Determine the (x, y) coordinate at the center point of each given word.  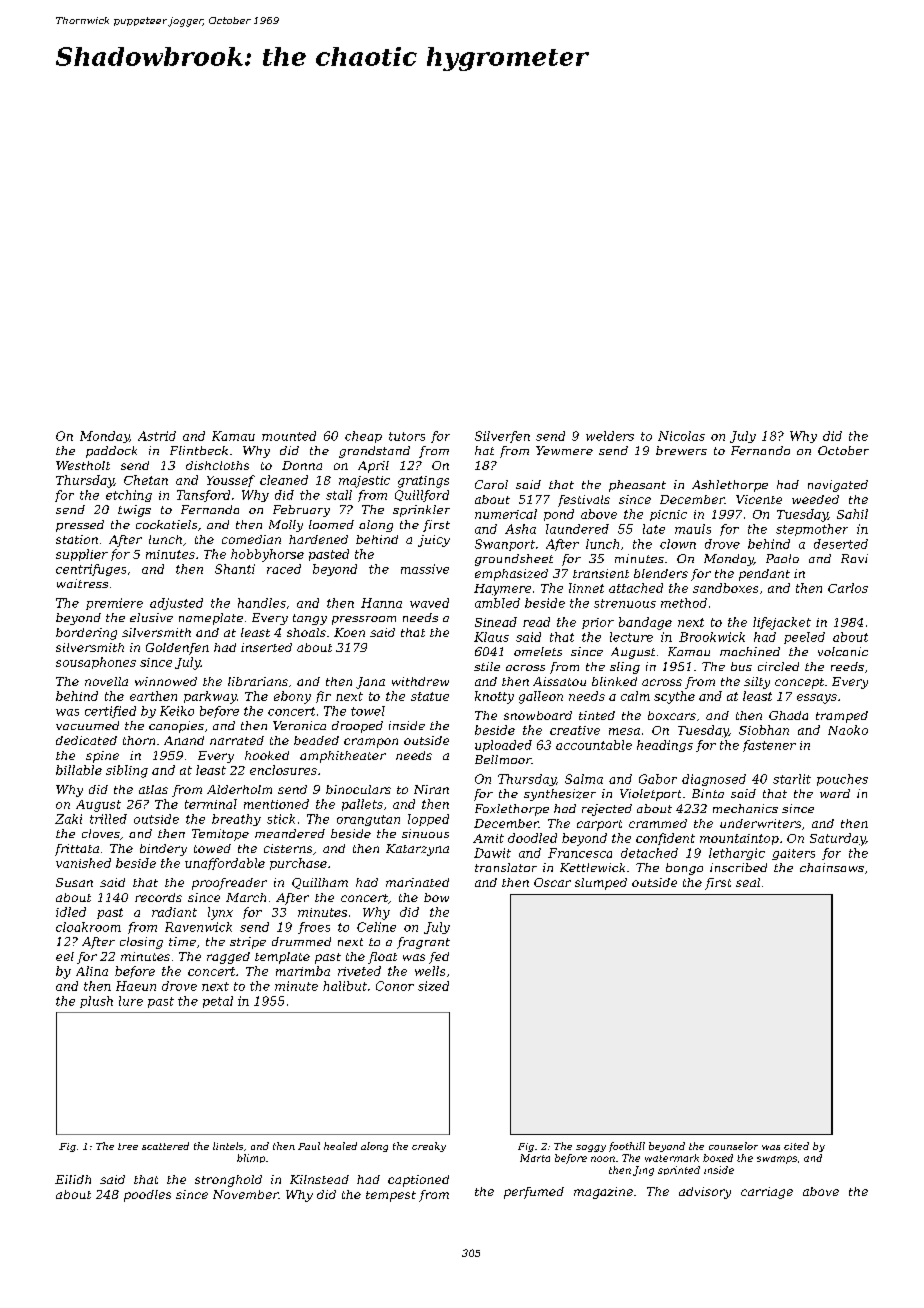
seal (748, 882)
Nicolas (681, 436)
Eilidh (73, 1179)
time (182, 941)
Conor (395, 986)
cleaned (284, 480)
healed (340, 1146)
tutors (407, 436)
